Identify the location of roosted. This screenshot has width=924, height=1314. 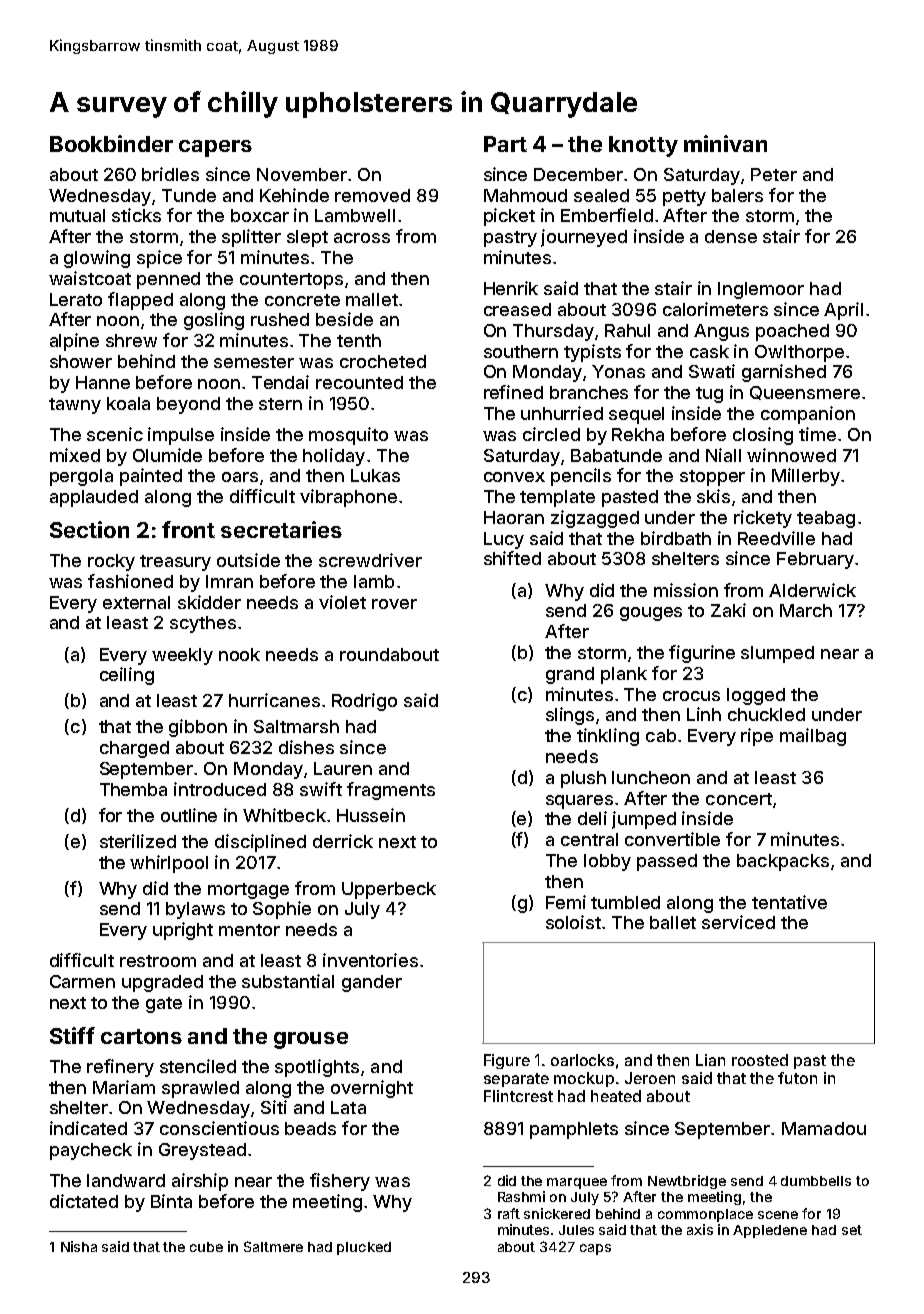
(760, 1060).
